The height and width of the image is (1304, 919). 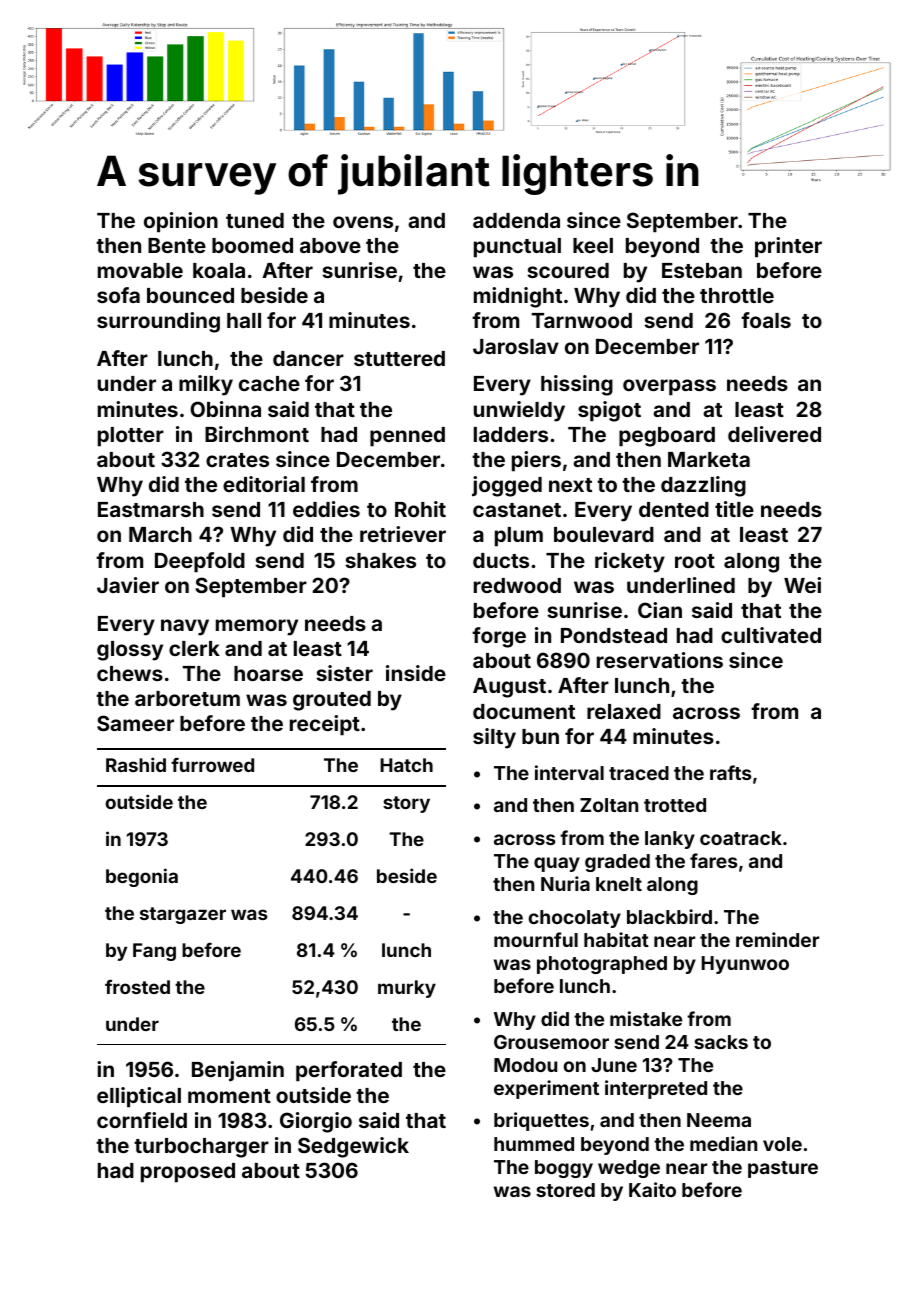 What do you see at coordinates (741, 838) in the image?
I see `coatrack` at bounding box center [741, 838].
